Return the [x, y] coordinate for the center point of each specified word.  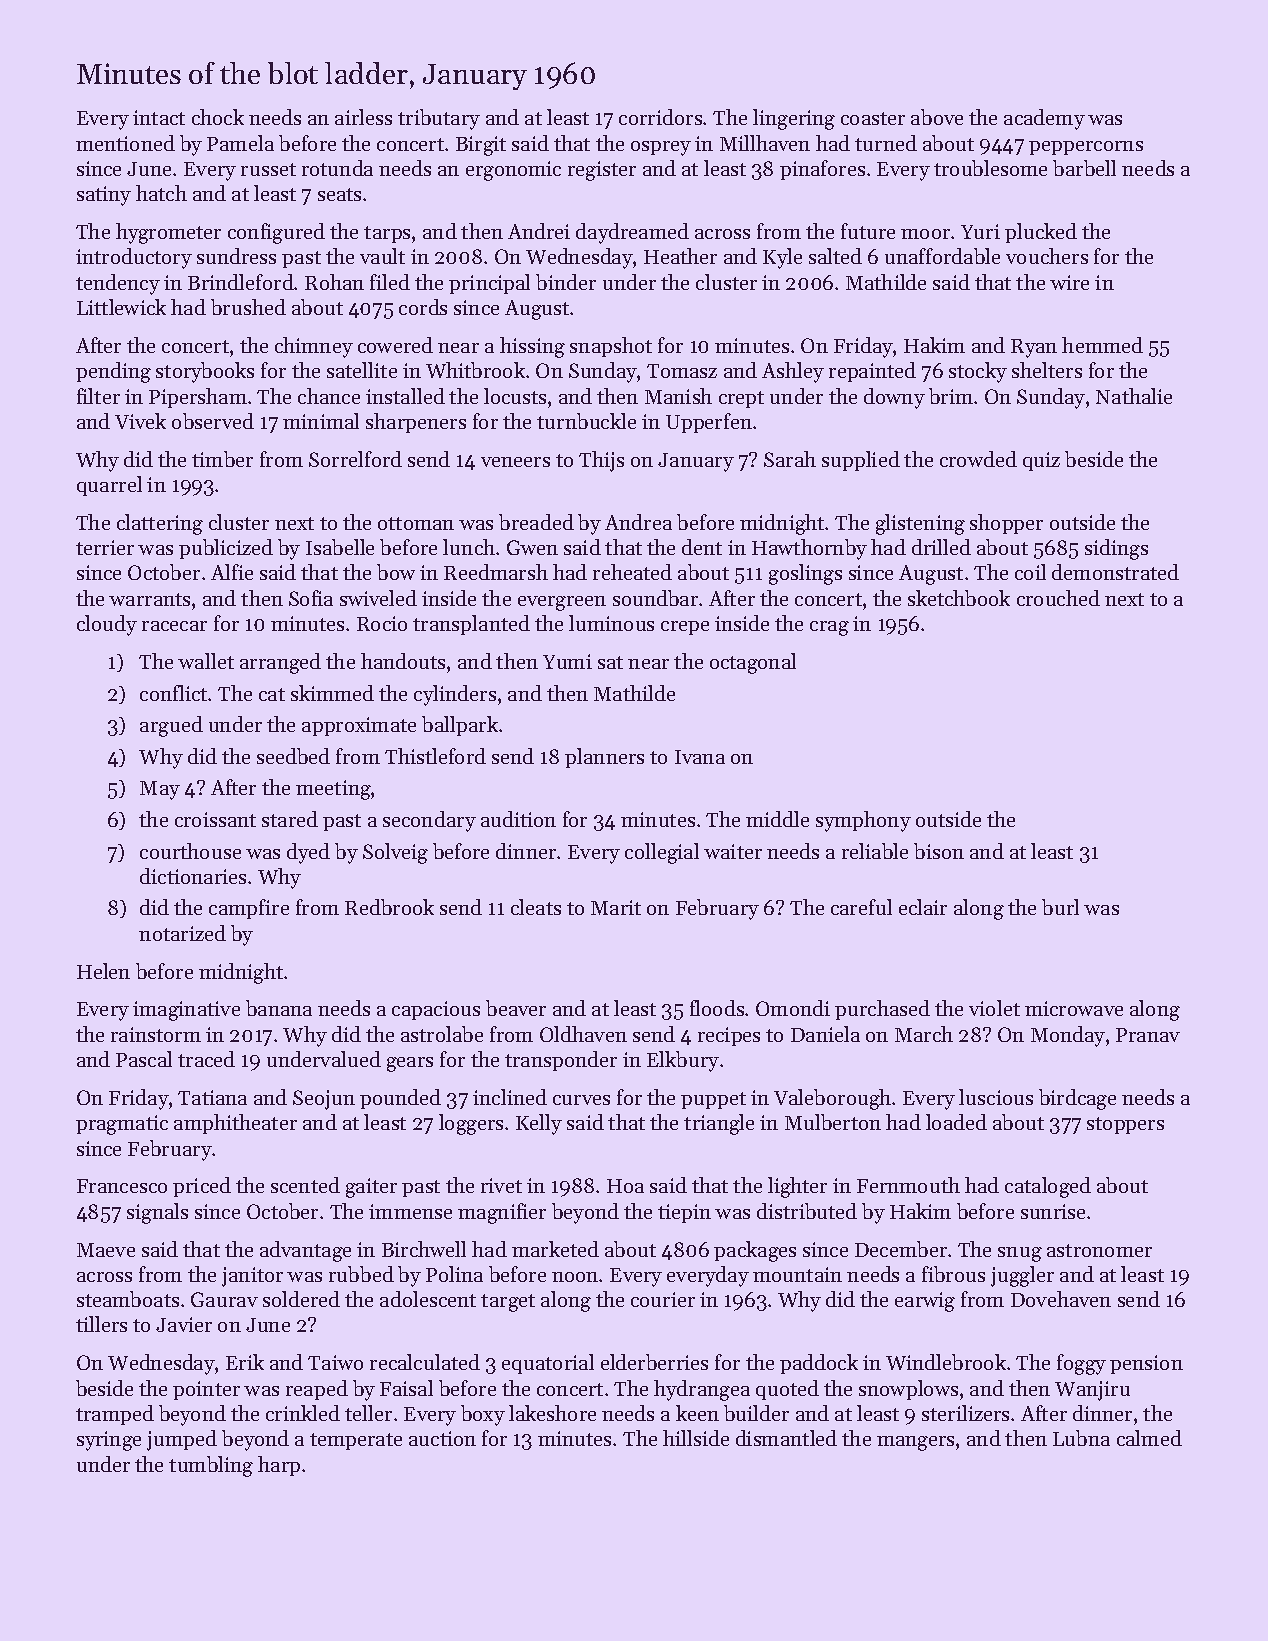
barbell [1084, 168]
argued [171, 726]
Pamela [240, 143]
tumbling [211, 1466]
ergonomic [513, 171]
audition [518, 819]
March [924, 1034]
